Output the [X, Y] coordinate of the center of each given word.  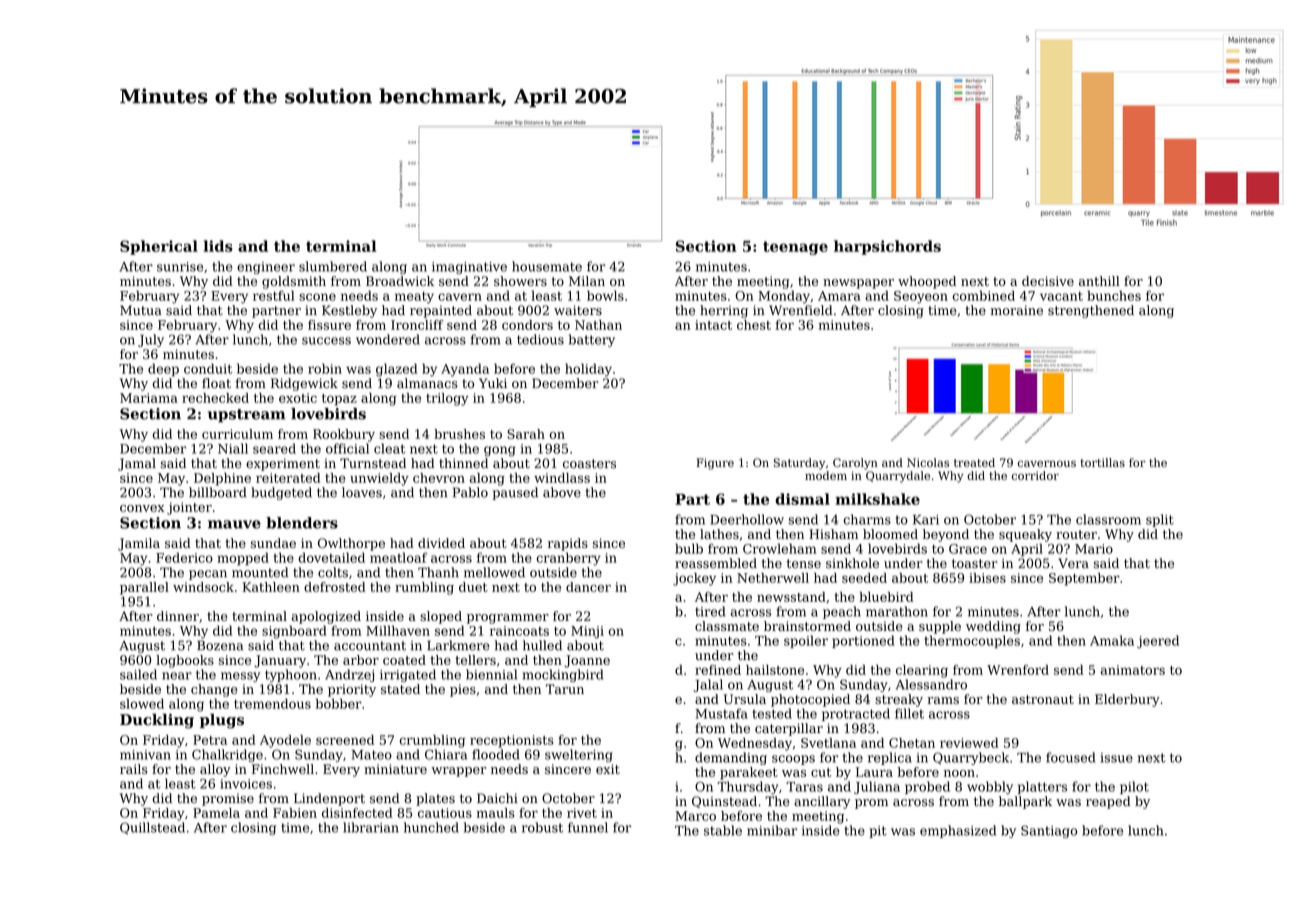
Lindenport [329, 799]
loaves [362, 492]
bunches [1114, 295]
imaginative [469, 268]
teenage [795, 248]
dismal [802, 499]
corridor [1035, 475]
